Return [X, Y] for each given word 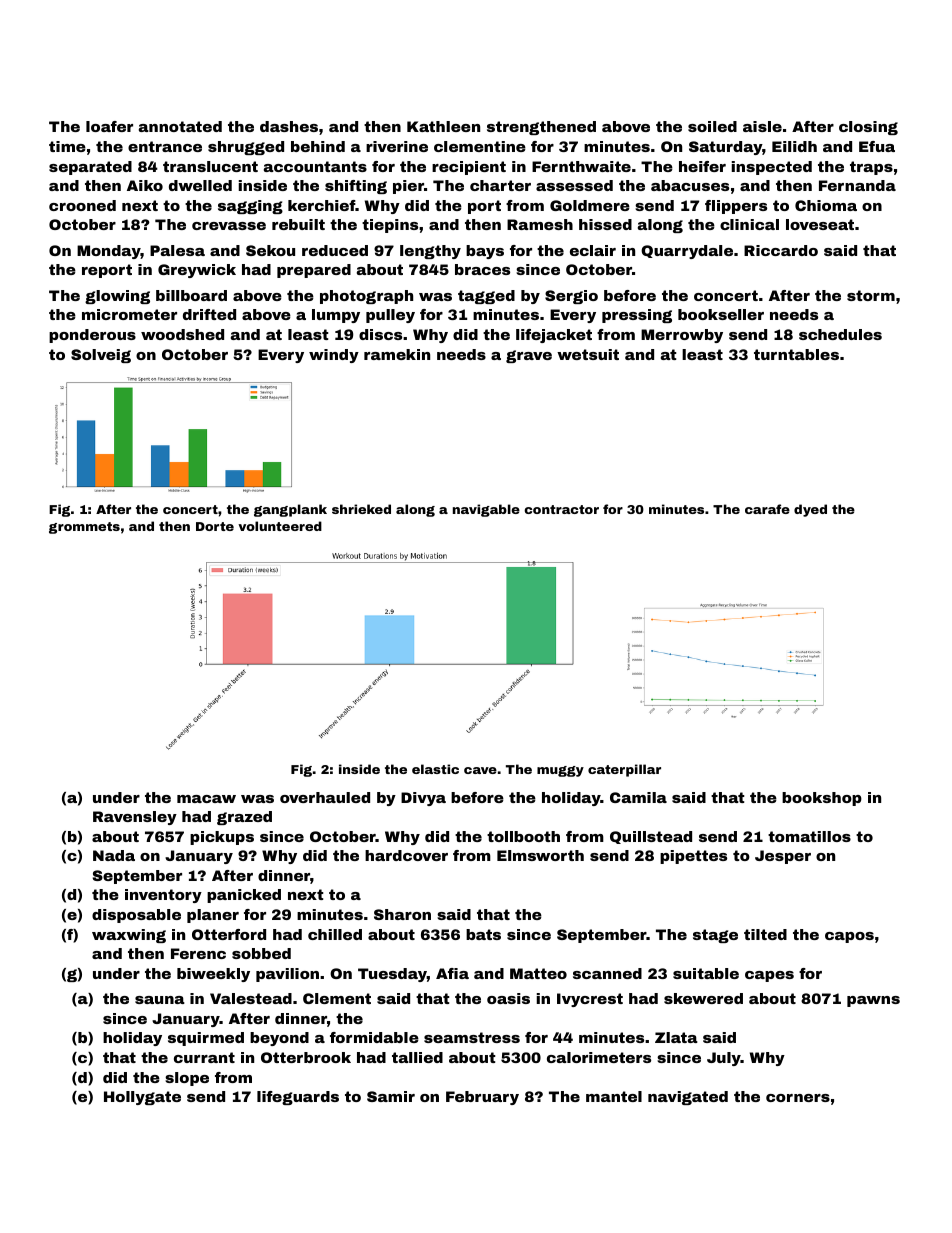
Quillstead [651, 837]
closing [868, 128]
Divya [423, 799]
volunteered [280, 526]
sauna [160, 1000]
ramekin [397, 354]
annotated [180, 126]
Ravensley [135, 818]
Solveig [101, 356]
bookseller [721, 314]
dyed [810, 510]
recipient [469, 168]
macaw [206, 799]
